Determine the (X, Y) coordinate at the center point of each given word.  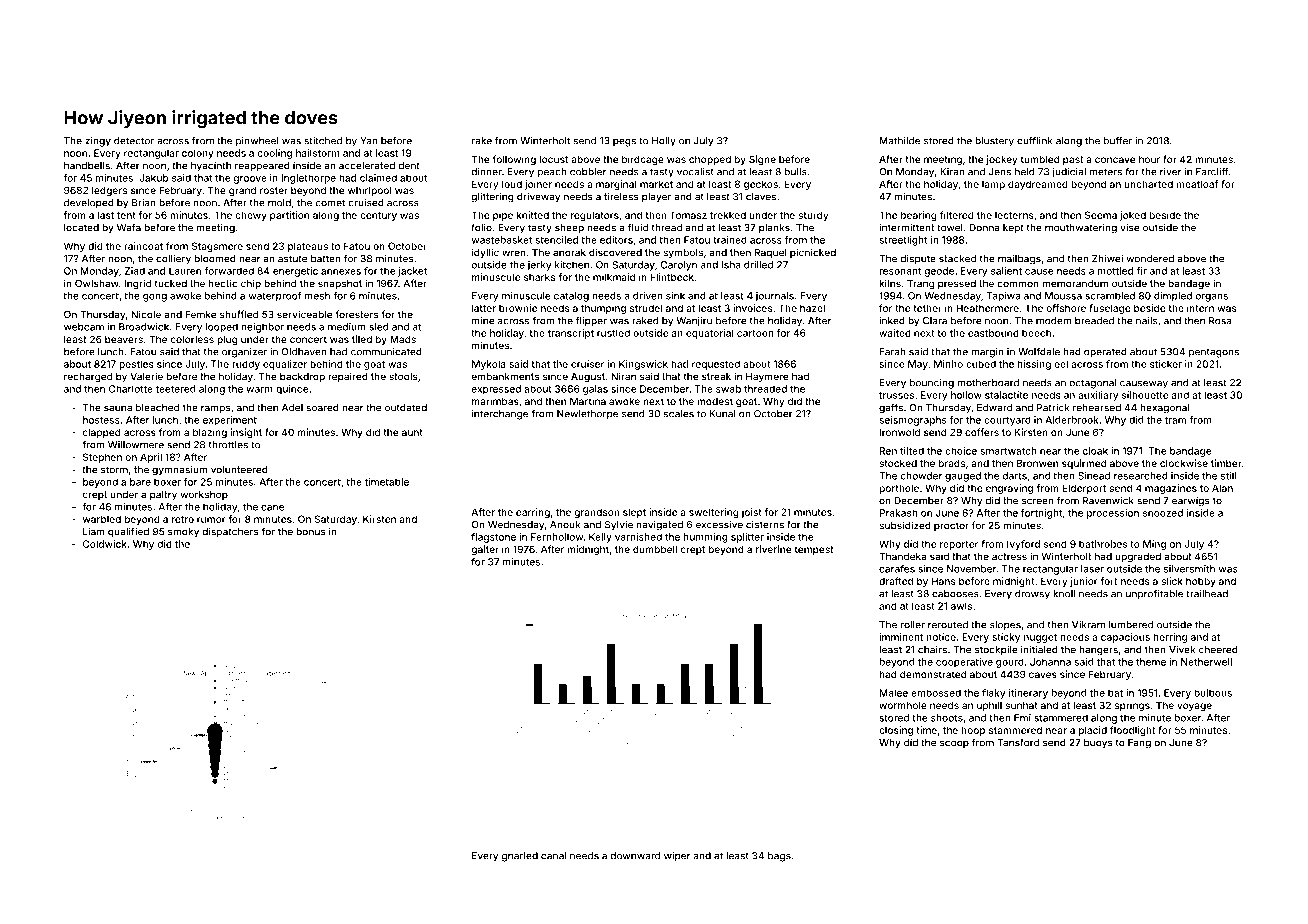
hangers (1098, 651)
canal (553, 856)
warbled (102, 519)
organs (1211, 298)
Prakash (898, 513)
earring (533, 513)
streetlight (903, 241)
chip (251, 284)
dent (409, 166)
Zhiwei (1107, 258)
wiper (677, 857)
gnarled (520, 857)
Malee (894, 693)
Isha (731, 265)
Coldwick (105, 544)
